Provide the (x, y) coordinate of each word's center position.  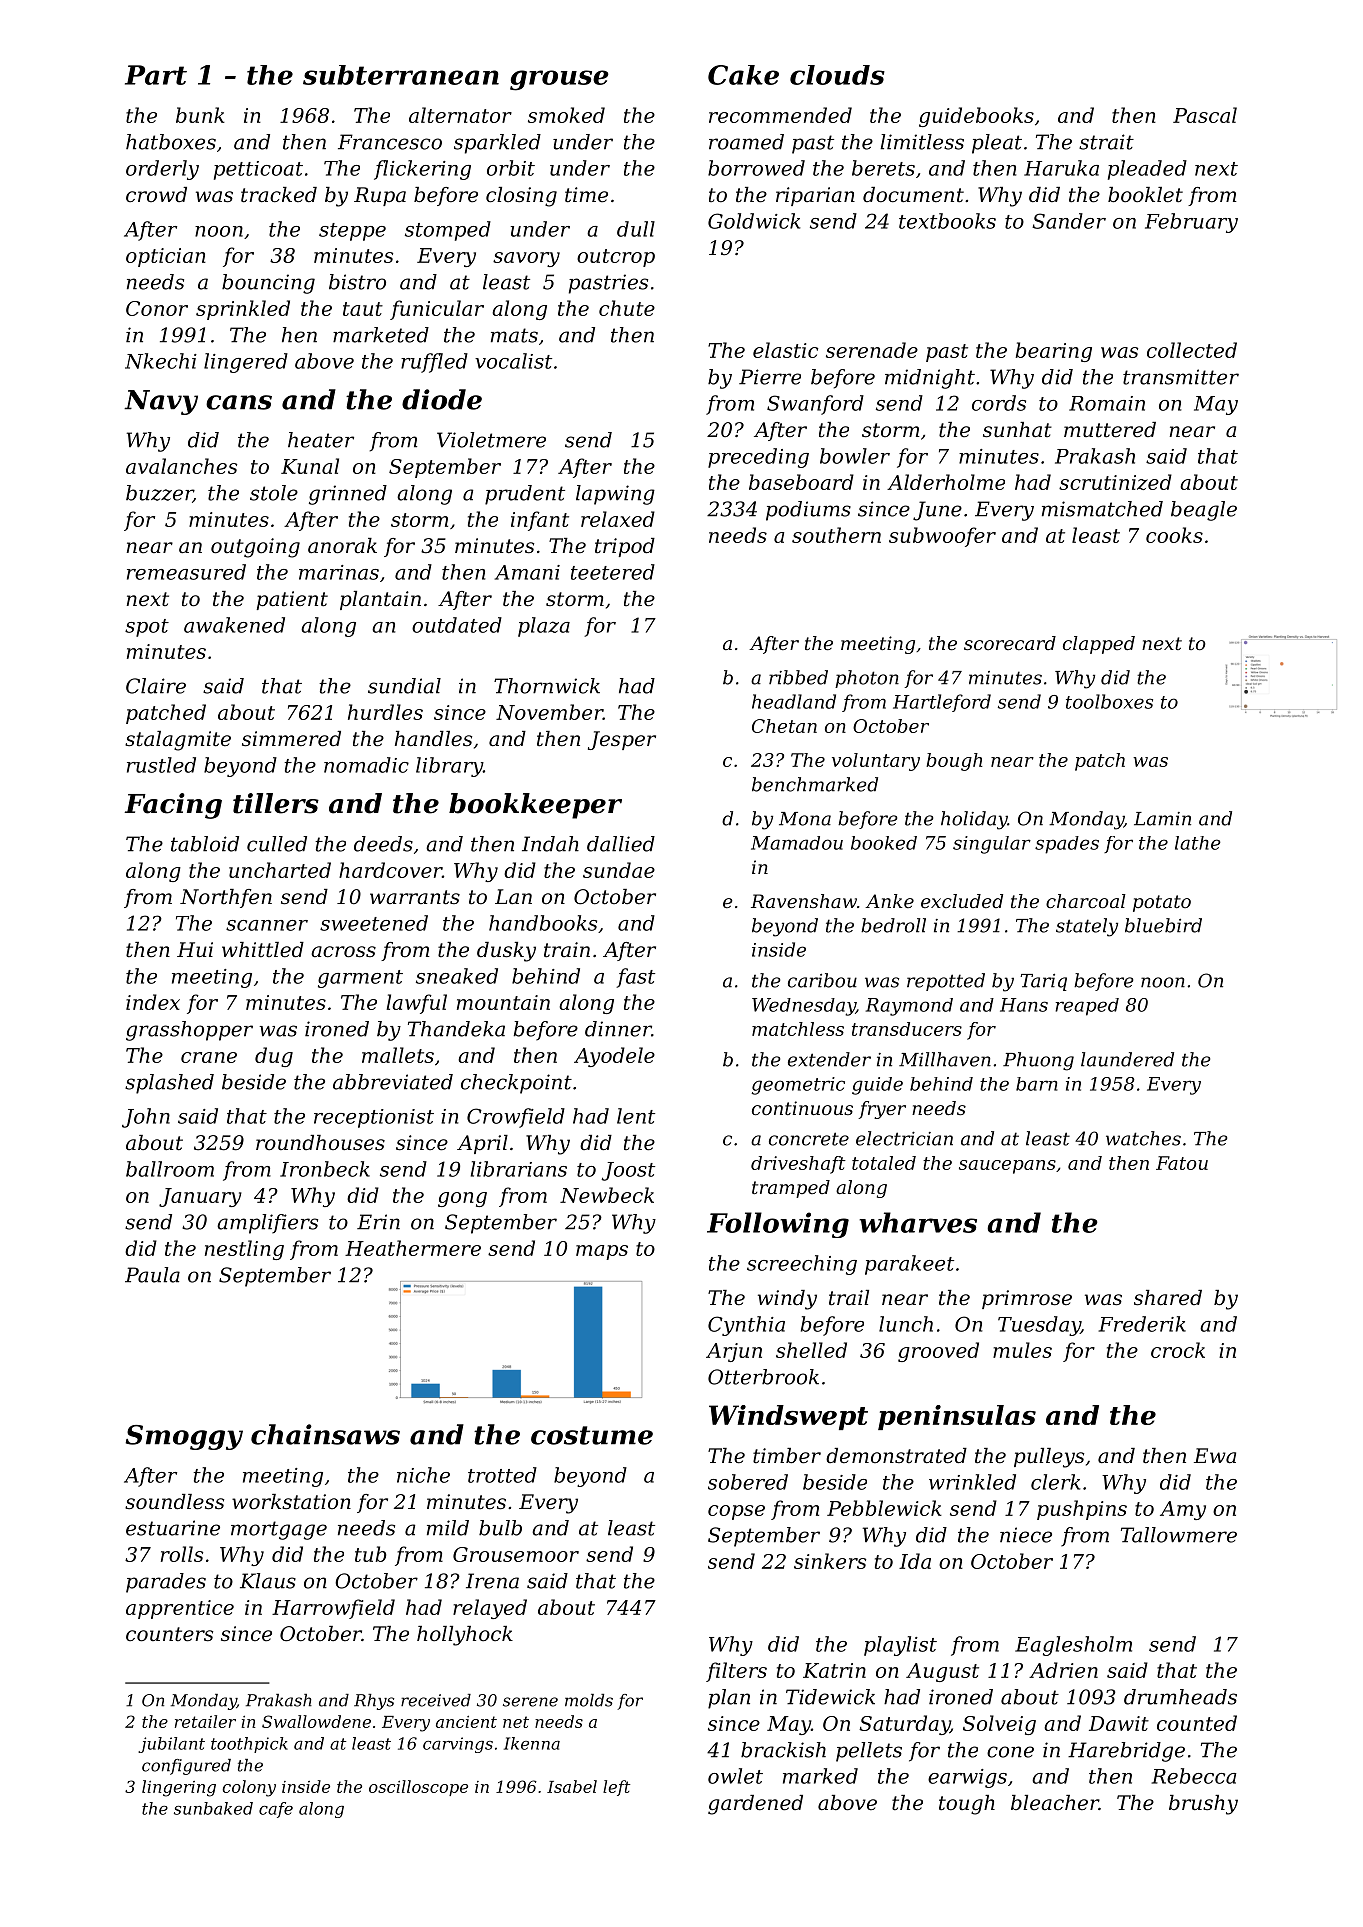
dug (274, 1057)
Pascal (1205, 115)
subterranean (401, 75)
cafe (276, 1810)
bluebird (1163, 925)
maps (602, 1252)
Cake (743, 75)
